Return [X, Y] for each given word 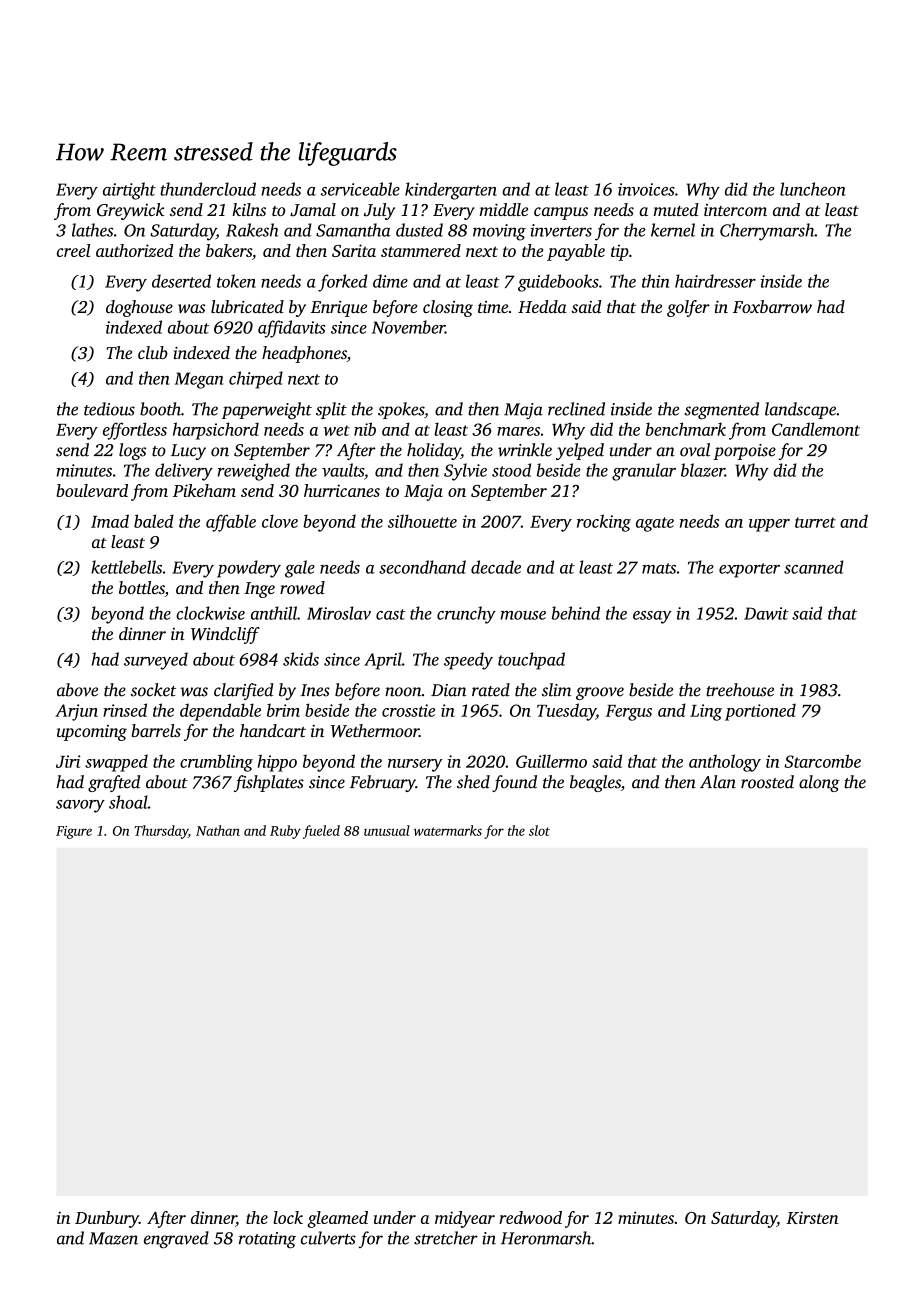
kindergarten [451, 191]
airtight [129, 191]
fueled [321, 832]
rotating [267, 1240]
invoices [646, 189]
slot [539, 830]
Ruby [285, 832]
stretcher [446, 1238]
